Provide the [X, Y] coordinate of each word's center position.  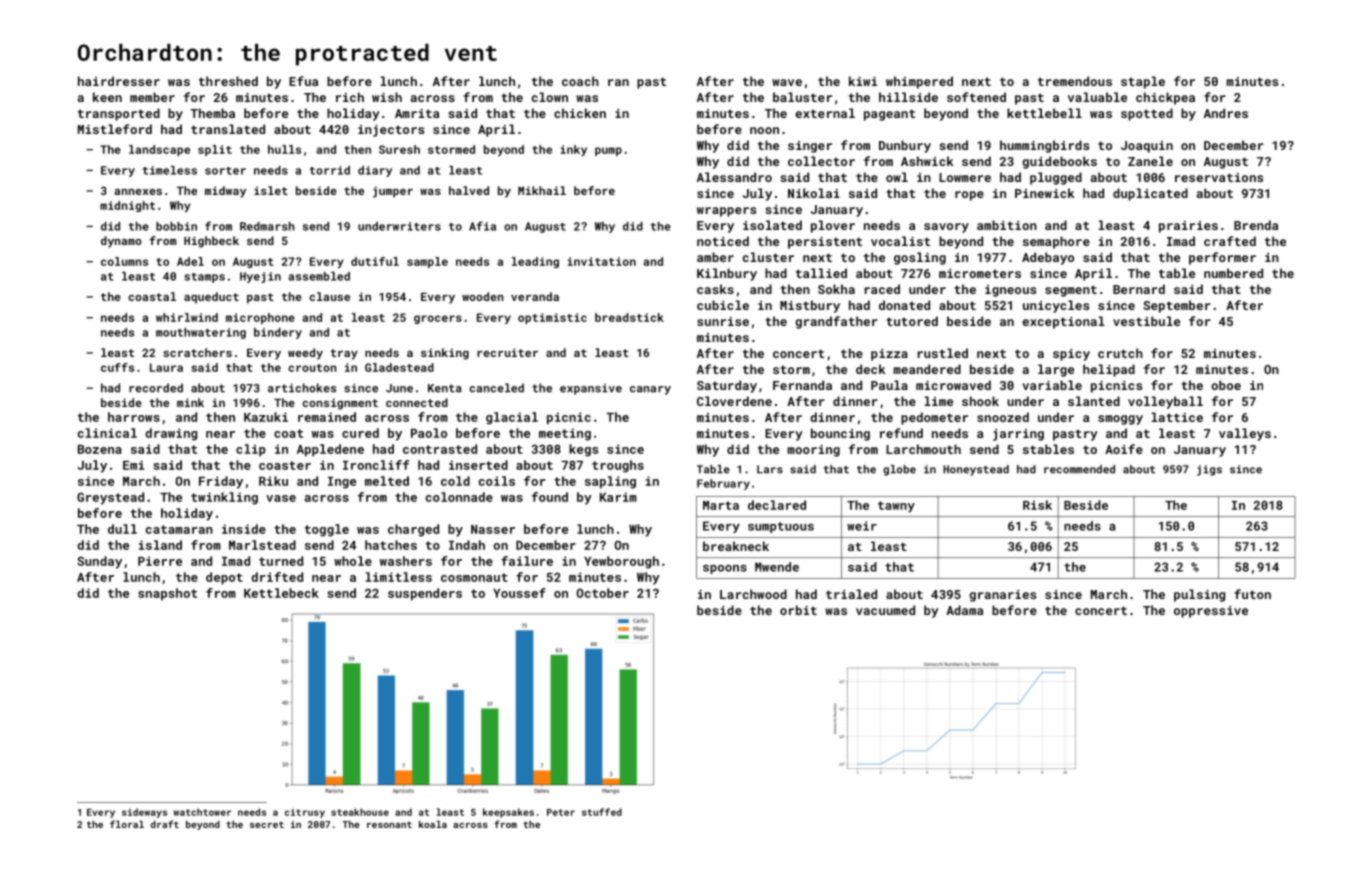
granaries [1002, 596]
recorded [156, 388]
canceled [496, 388]
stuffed [602, 812]
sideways [144, 813]
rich [350, 97]
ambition [1007, 225]
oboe [1226, 385]
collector [821, 161]
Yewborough [621, 562]
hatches [391, 545]
